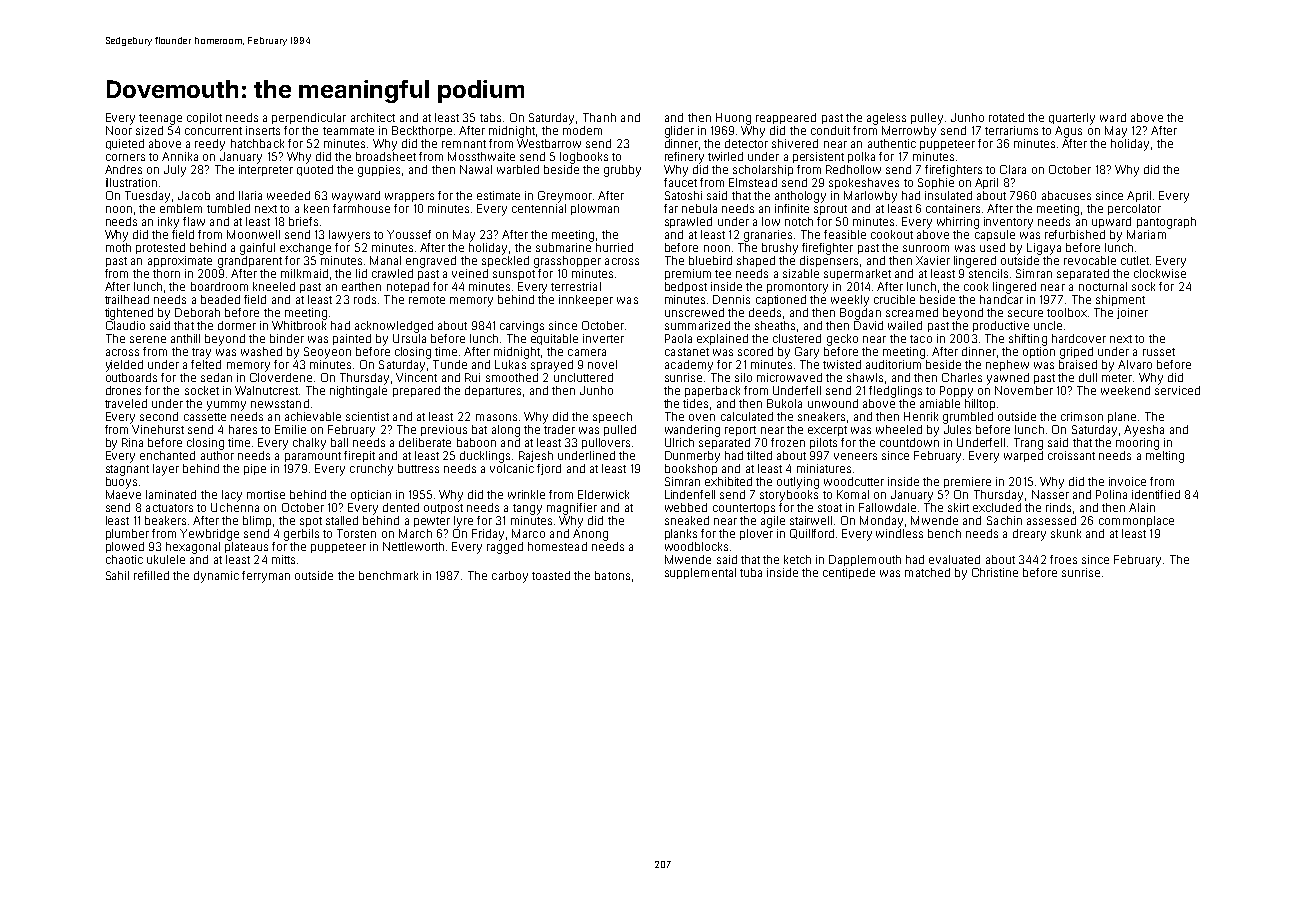 The width and height of the document is (1308, 924). I want to click on illustration, so click(131, 182).
